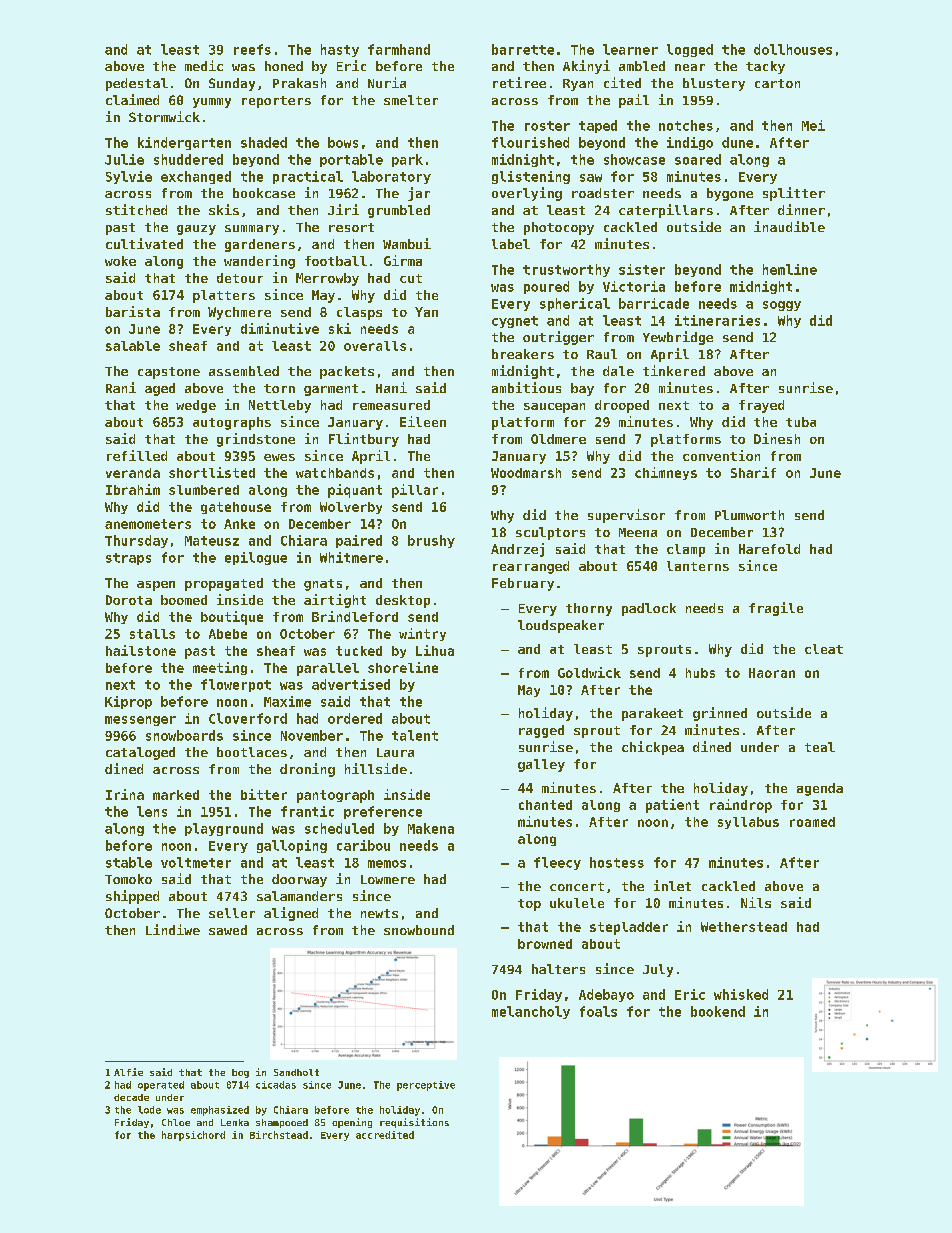 The image size is (952, 1233). Describe the element at coordinates (523, 49) in the screenshot. I see `barrette` at that location.
